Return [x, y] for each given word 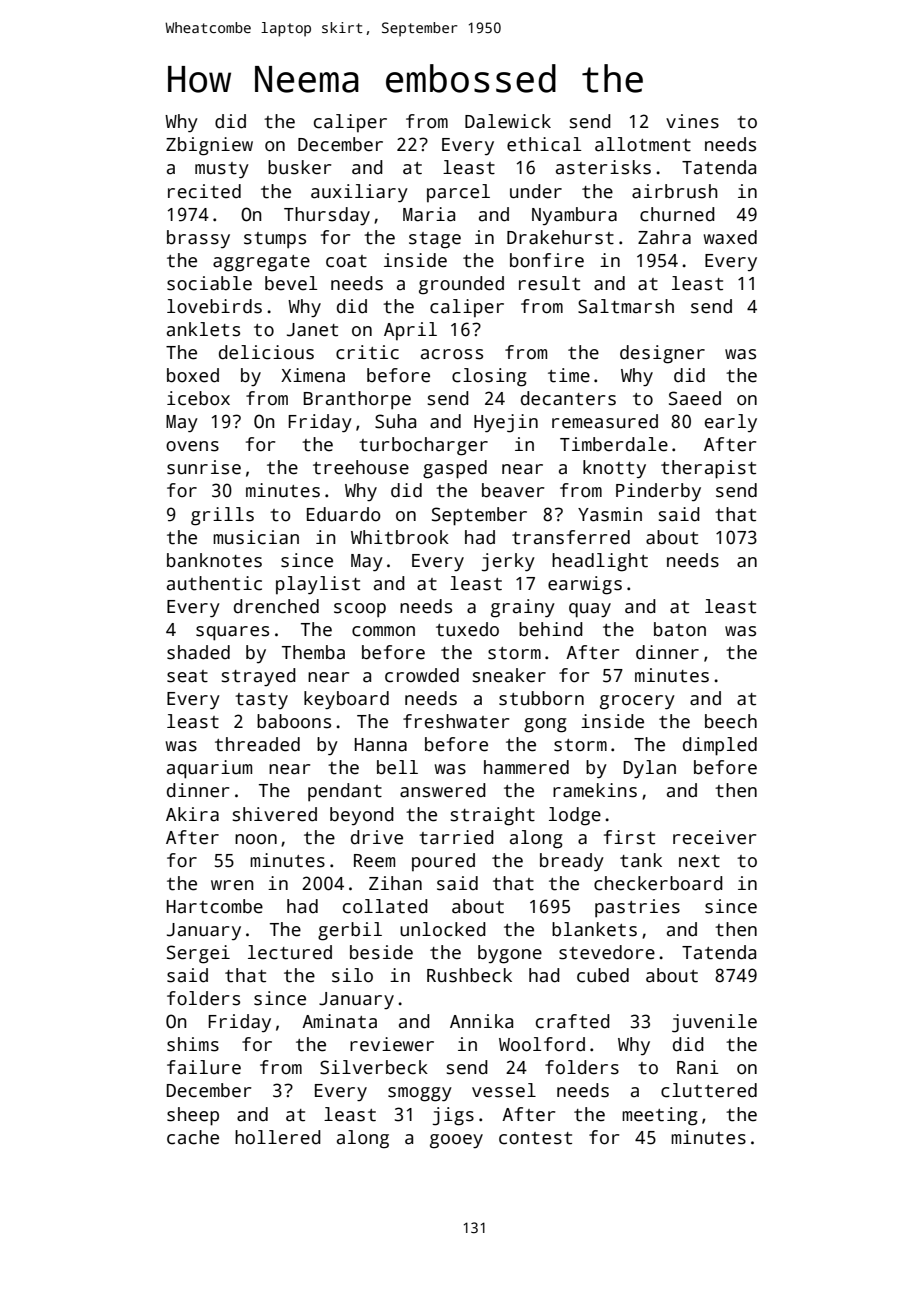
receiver [714, 837]
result [549, 283]
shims [193, 1044]
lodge [575, 816]
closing [489, 377]
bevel [291, 283]
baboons [294, 721]
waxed [730, 237]
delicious [266, 352]
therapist [708, 469]
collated [385, 906]
